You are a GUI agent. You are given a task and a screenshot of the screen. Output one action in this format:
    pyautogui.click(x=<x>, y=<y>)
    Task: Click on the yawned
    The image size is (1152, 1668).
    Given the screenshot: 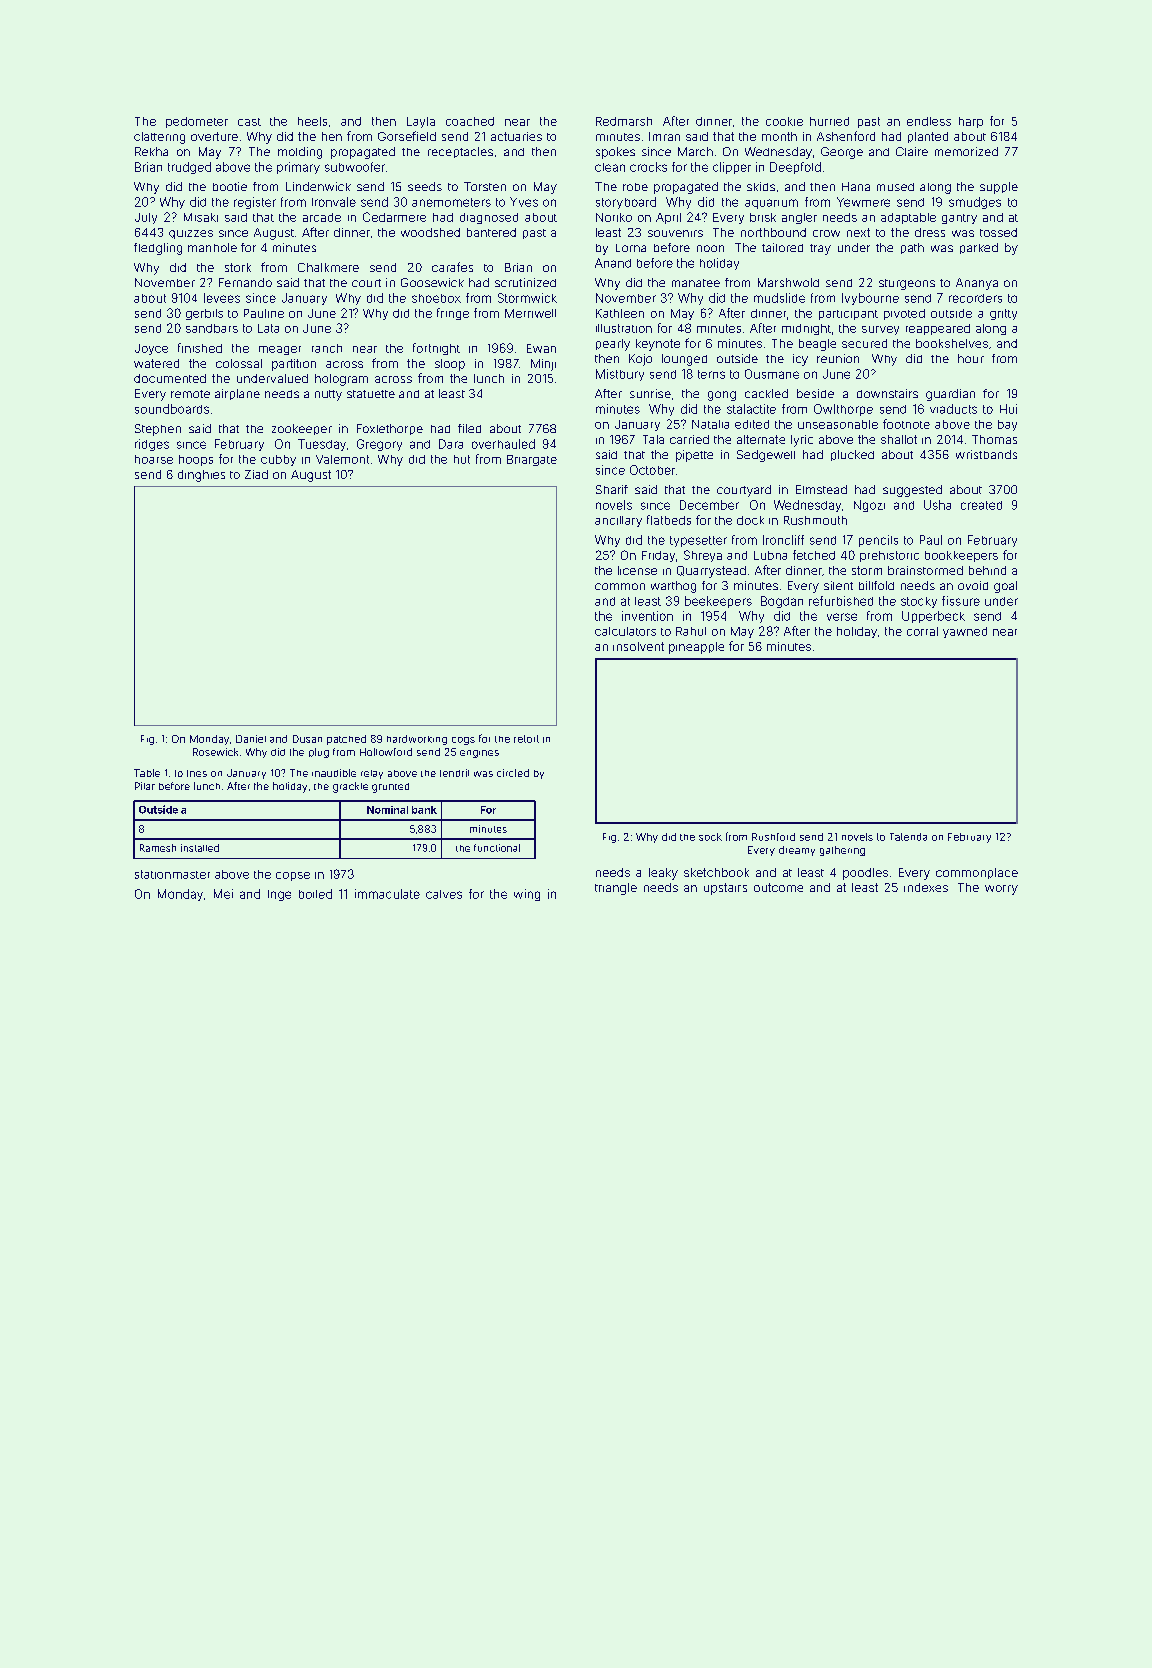 What is the action you would take?
    pyautogui.click(x=965, y=632)
